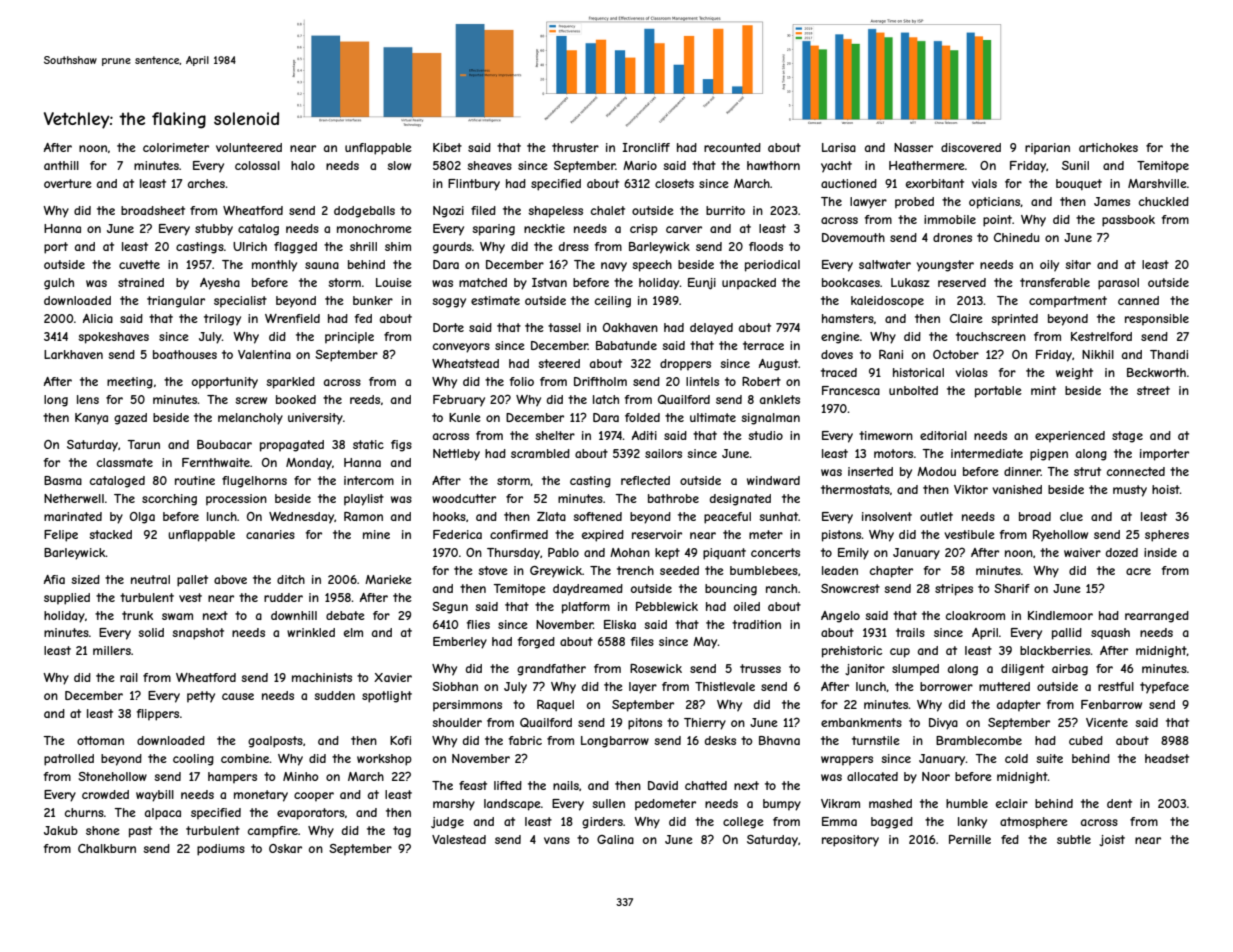 The height and width of the screenshot is (952, 1233). I want to click on Larkhaven, so click(73, 354).
